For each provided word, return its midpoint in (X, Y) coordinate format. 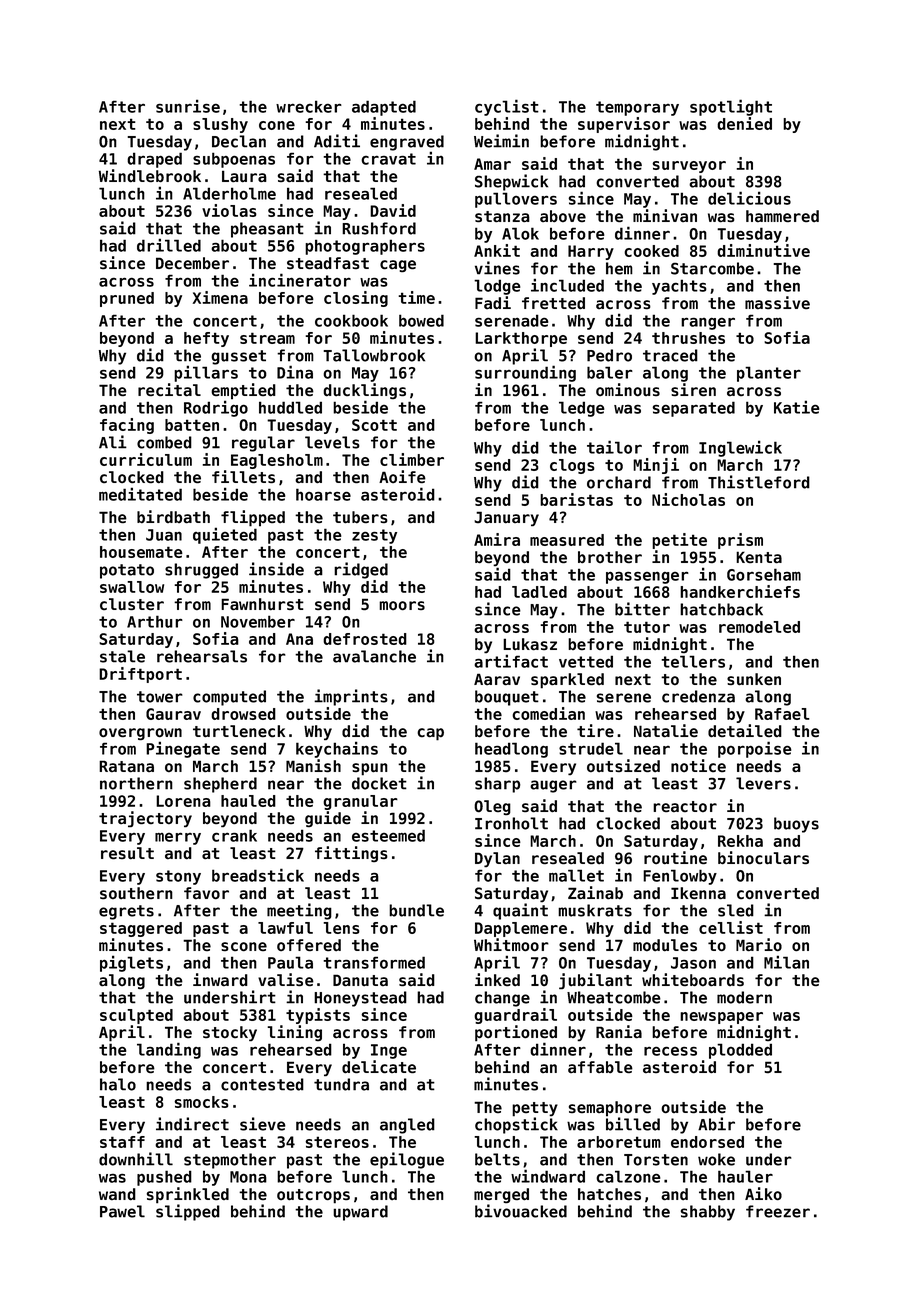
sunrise (188, 106)
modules (665, 945)
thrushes (688, 338)
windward (548, 1176)
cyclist (507, 107)
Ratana (126, 766)
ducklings (364, 391)
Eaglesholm (277, 461)
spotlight (731, 107)
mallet (576, 875)
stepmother (230, 1161)
